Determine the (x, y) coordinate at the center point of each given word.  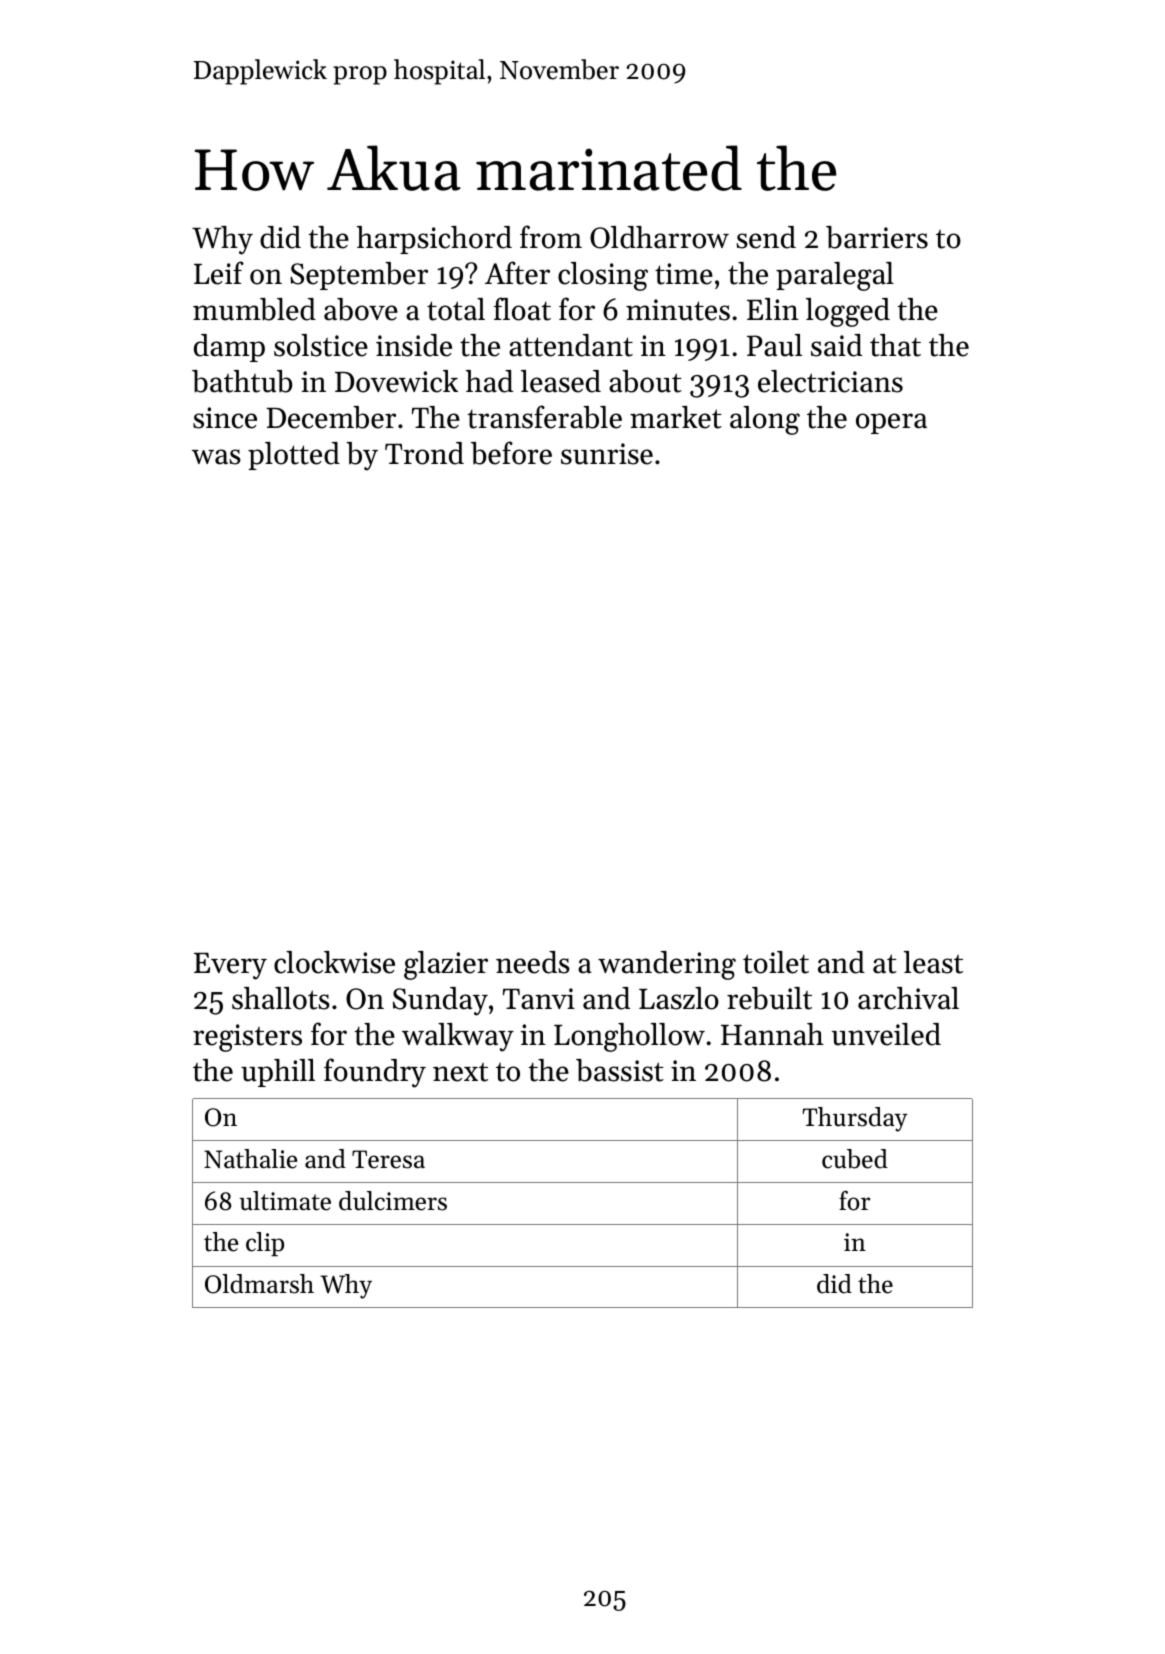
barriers (877, 237)
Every (230, 966)
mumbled (254, 309)
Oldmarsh (259, 1284)
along (765, 420)
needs (533, 962)
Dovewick (396, 381)
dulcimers (393, 1201)
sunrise (607, 454)
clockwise (334, 962)
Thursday (855, 1119)
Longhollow (629, 1037)
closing (603, 276)
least (933, 962)
